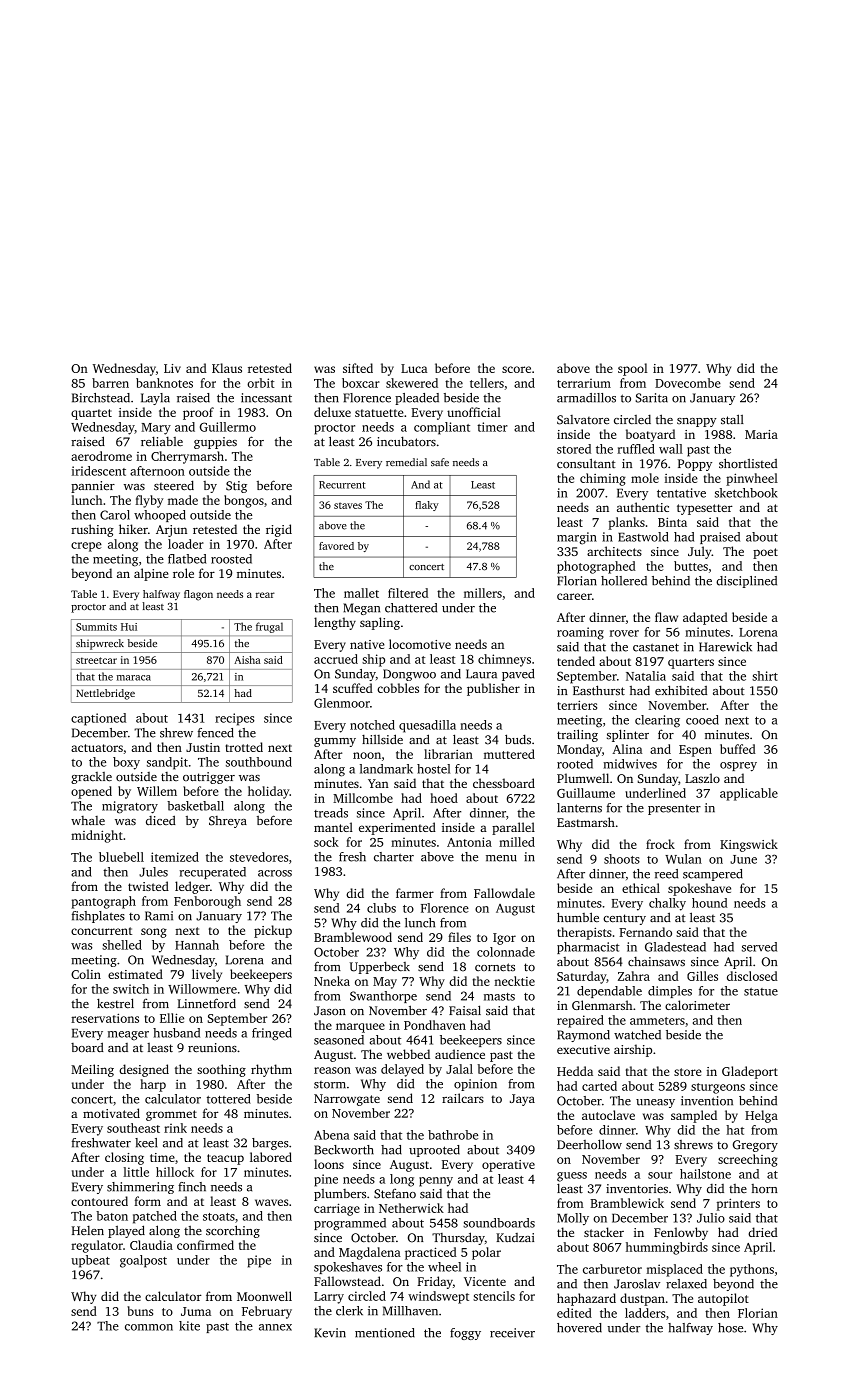  What do you see at coordinates (344, 1150) in the screenshot?
I see `Beckworth` at bounding box center [344, 1150].
